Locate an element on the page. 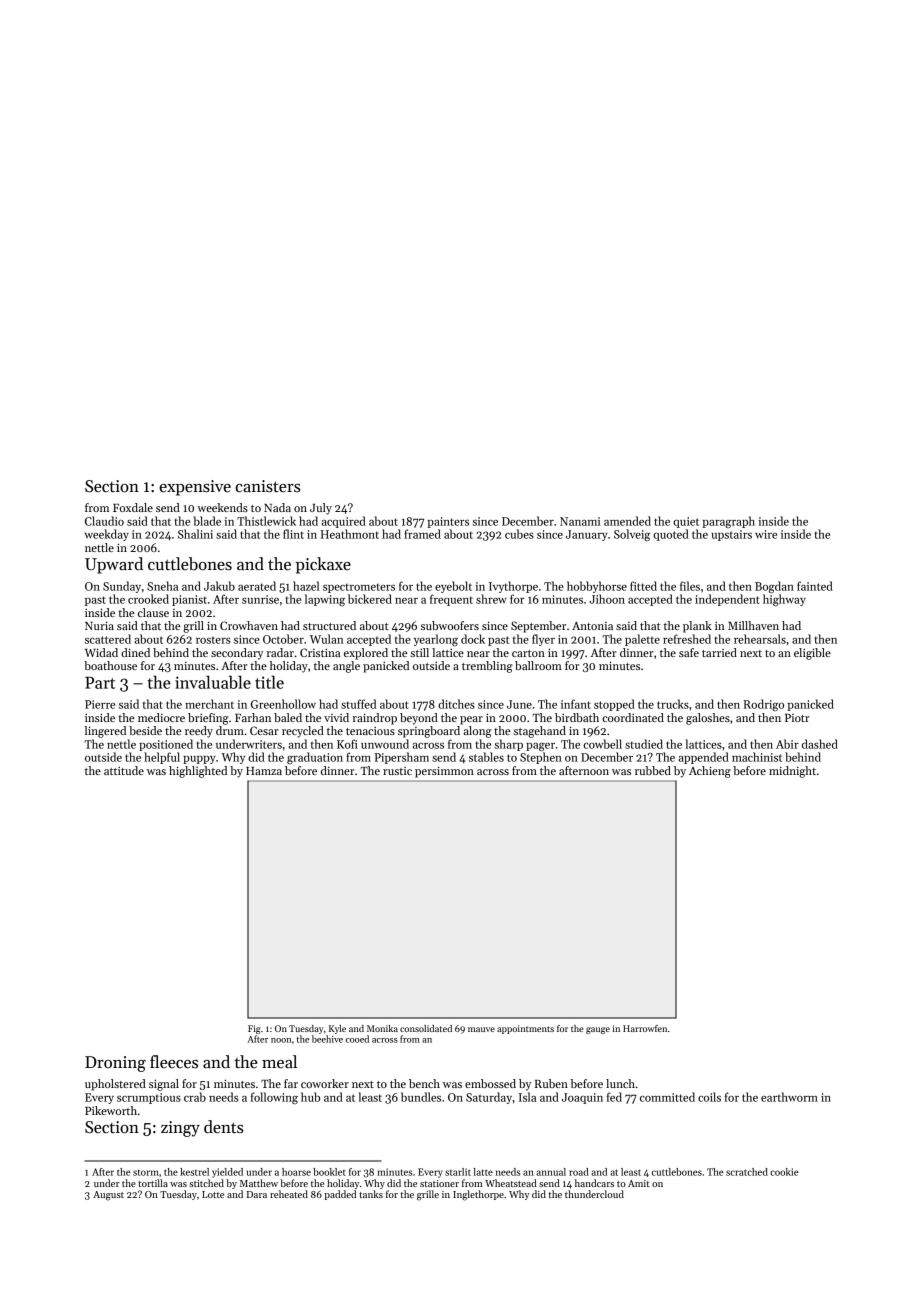 The height and width of the page is (1308, 924). earthworm is located at coordinates (789, 1097).
